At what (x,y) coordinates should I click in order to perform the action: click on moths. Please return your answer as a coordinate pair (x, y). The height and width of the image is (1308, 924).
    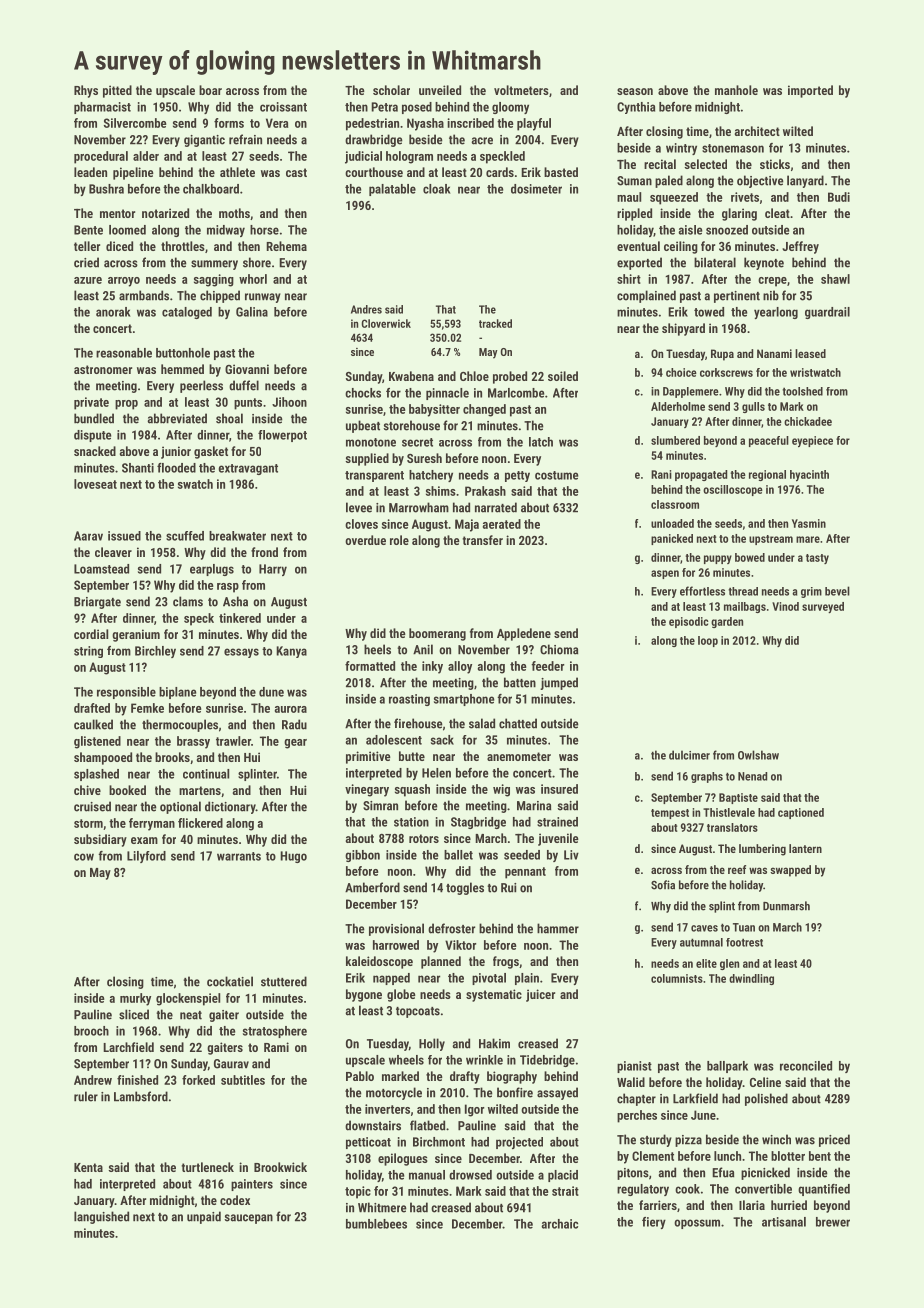
    Looking at the image, I should click on (234, 213).
